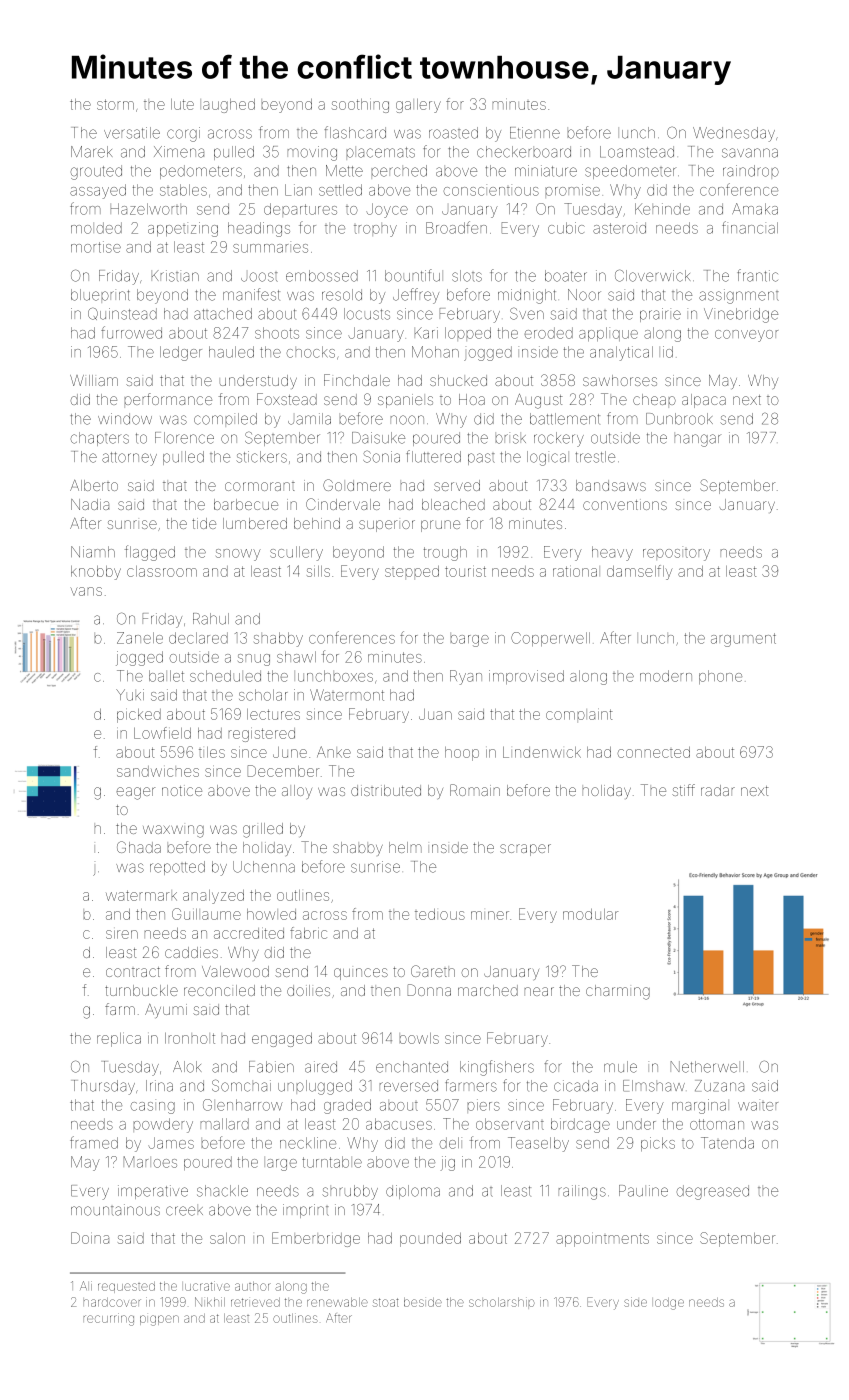 The image size is (849, 1400). Describe the element at coordinates (227, 1238) in the screenshot. I see `salon` at that location.
